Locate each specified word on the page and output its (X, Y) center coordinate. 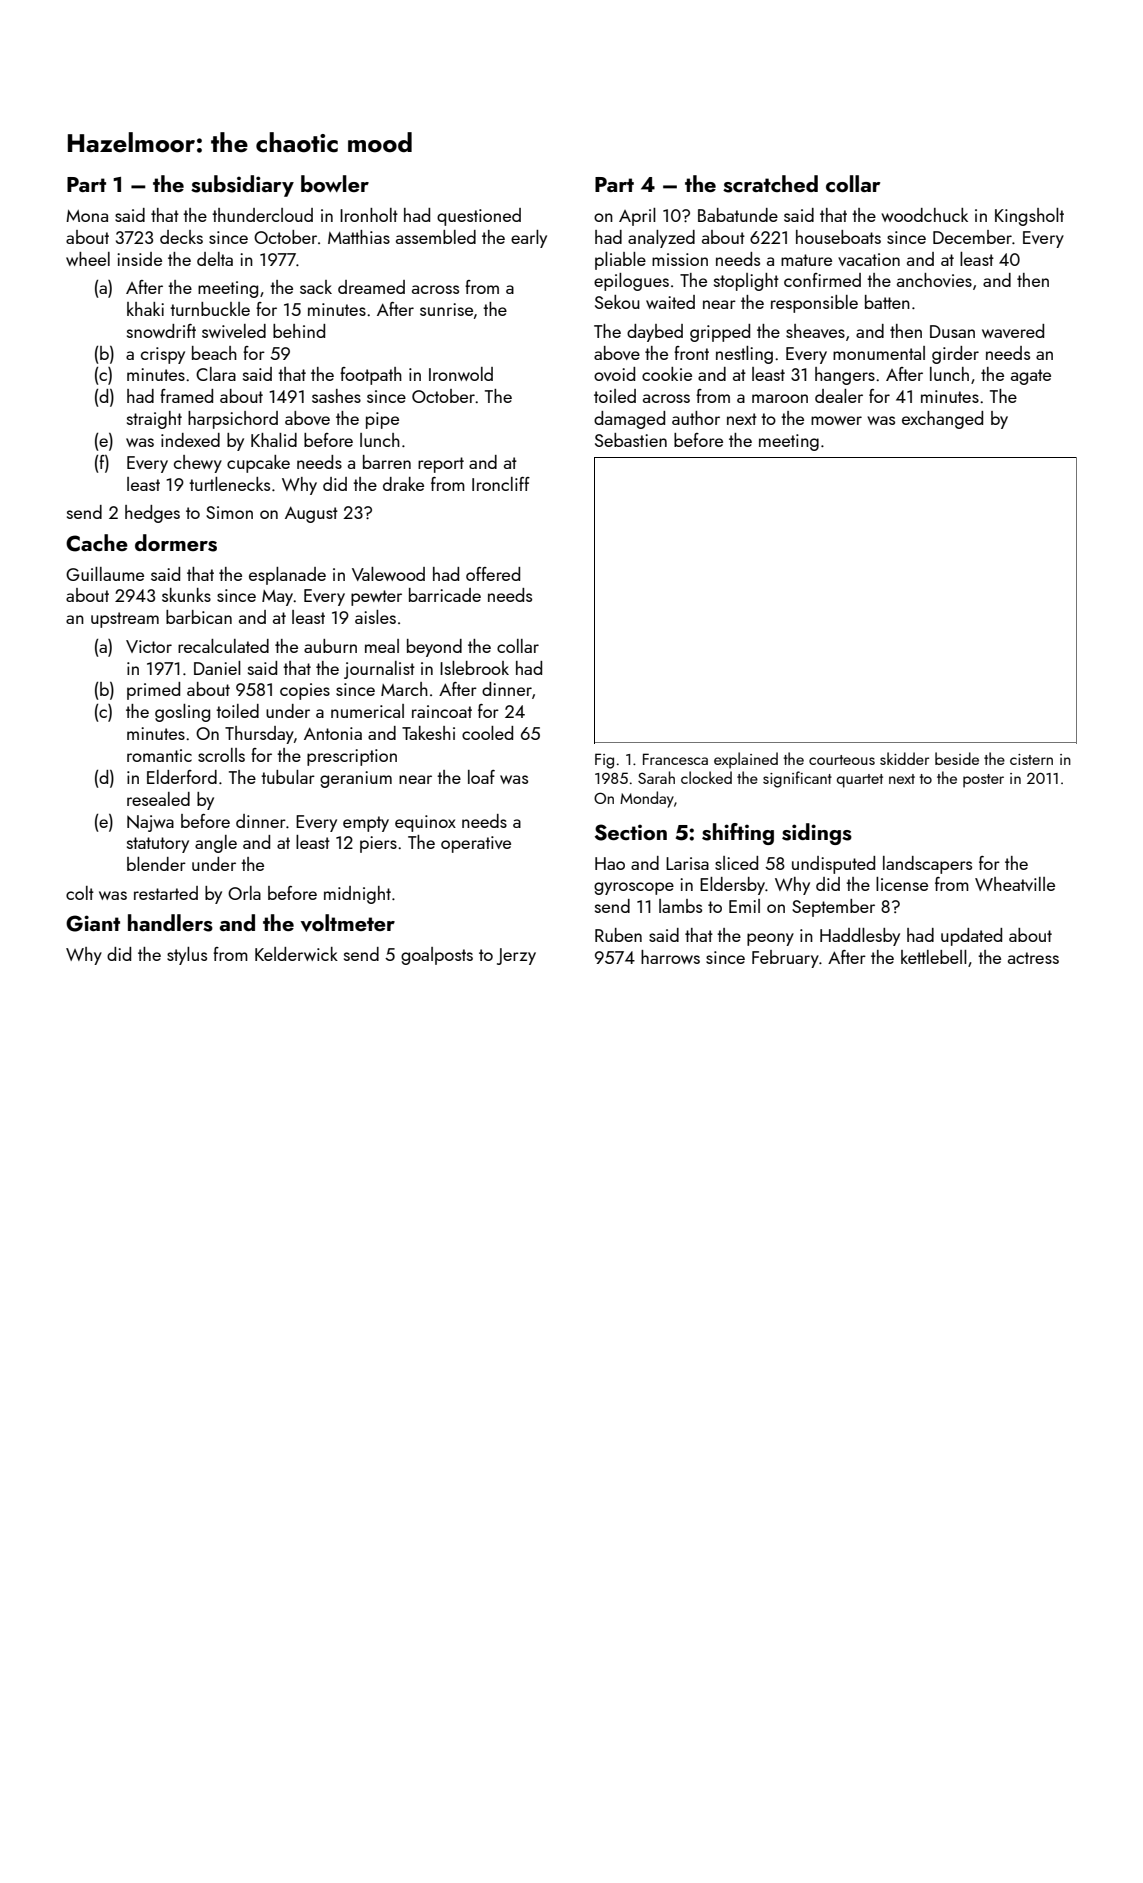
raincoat (442, 711)
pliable (620, 261)
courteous (842, 760)
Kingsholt (1029, 217)
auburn (330, 646)
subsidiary (242, 186)
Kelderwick (296, 954)
